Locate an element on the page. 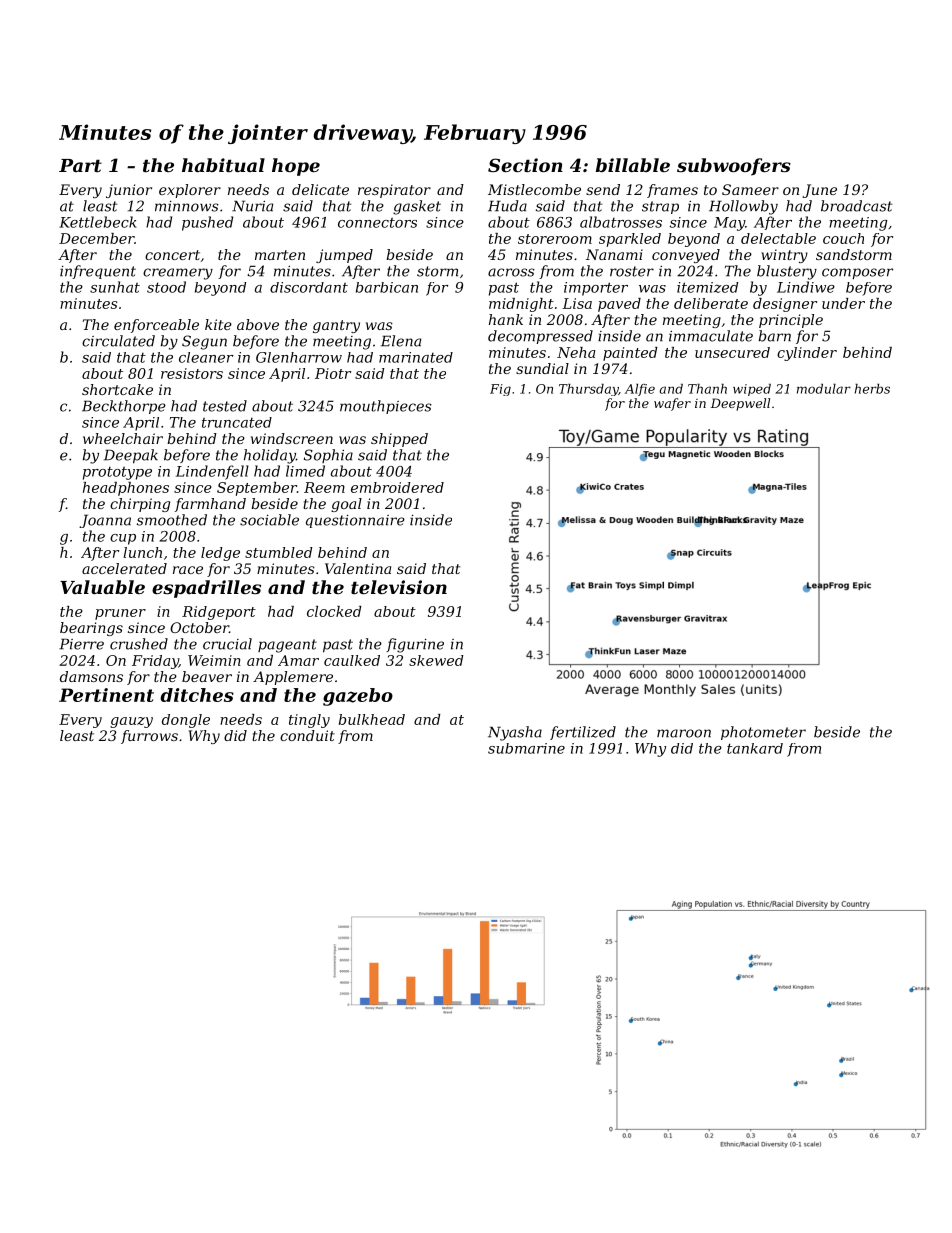  marinated is located at coordinates (416, 357).
